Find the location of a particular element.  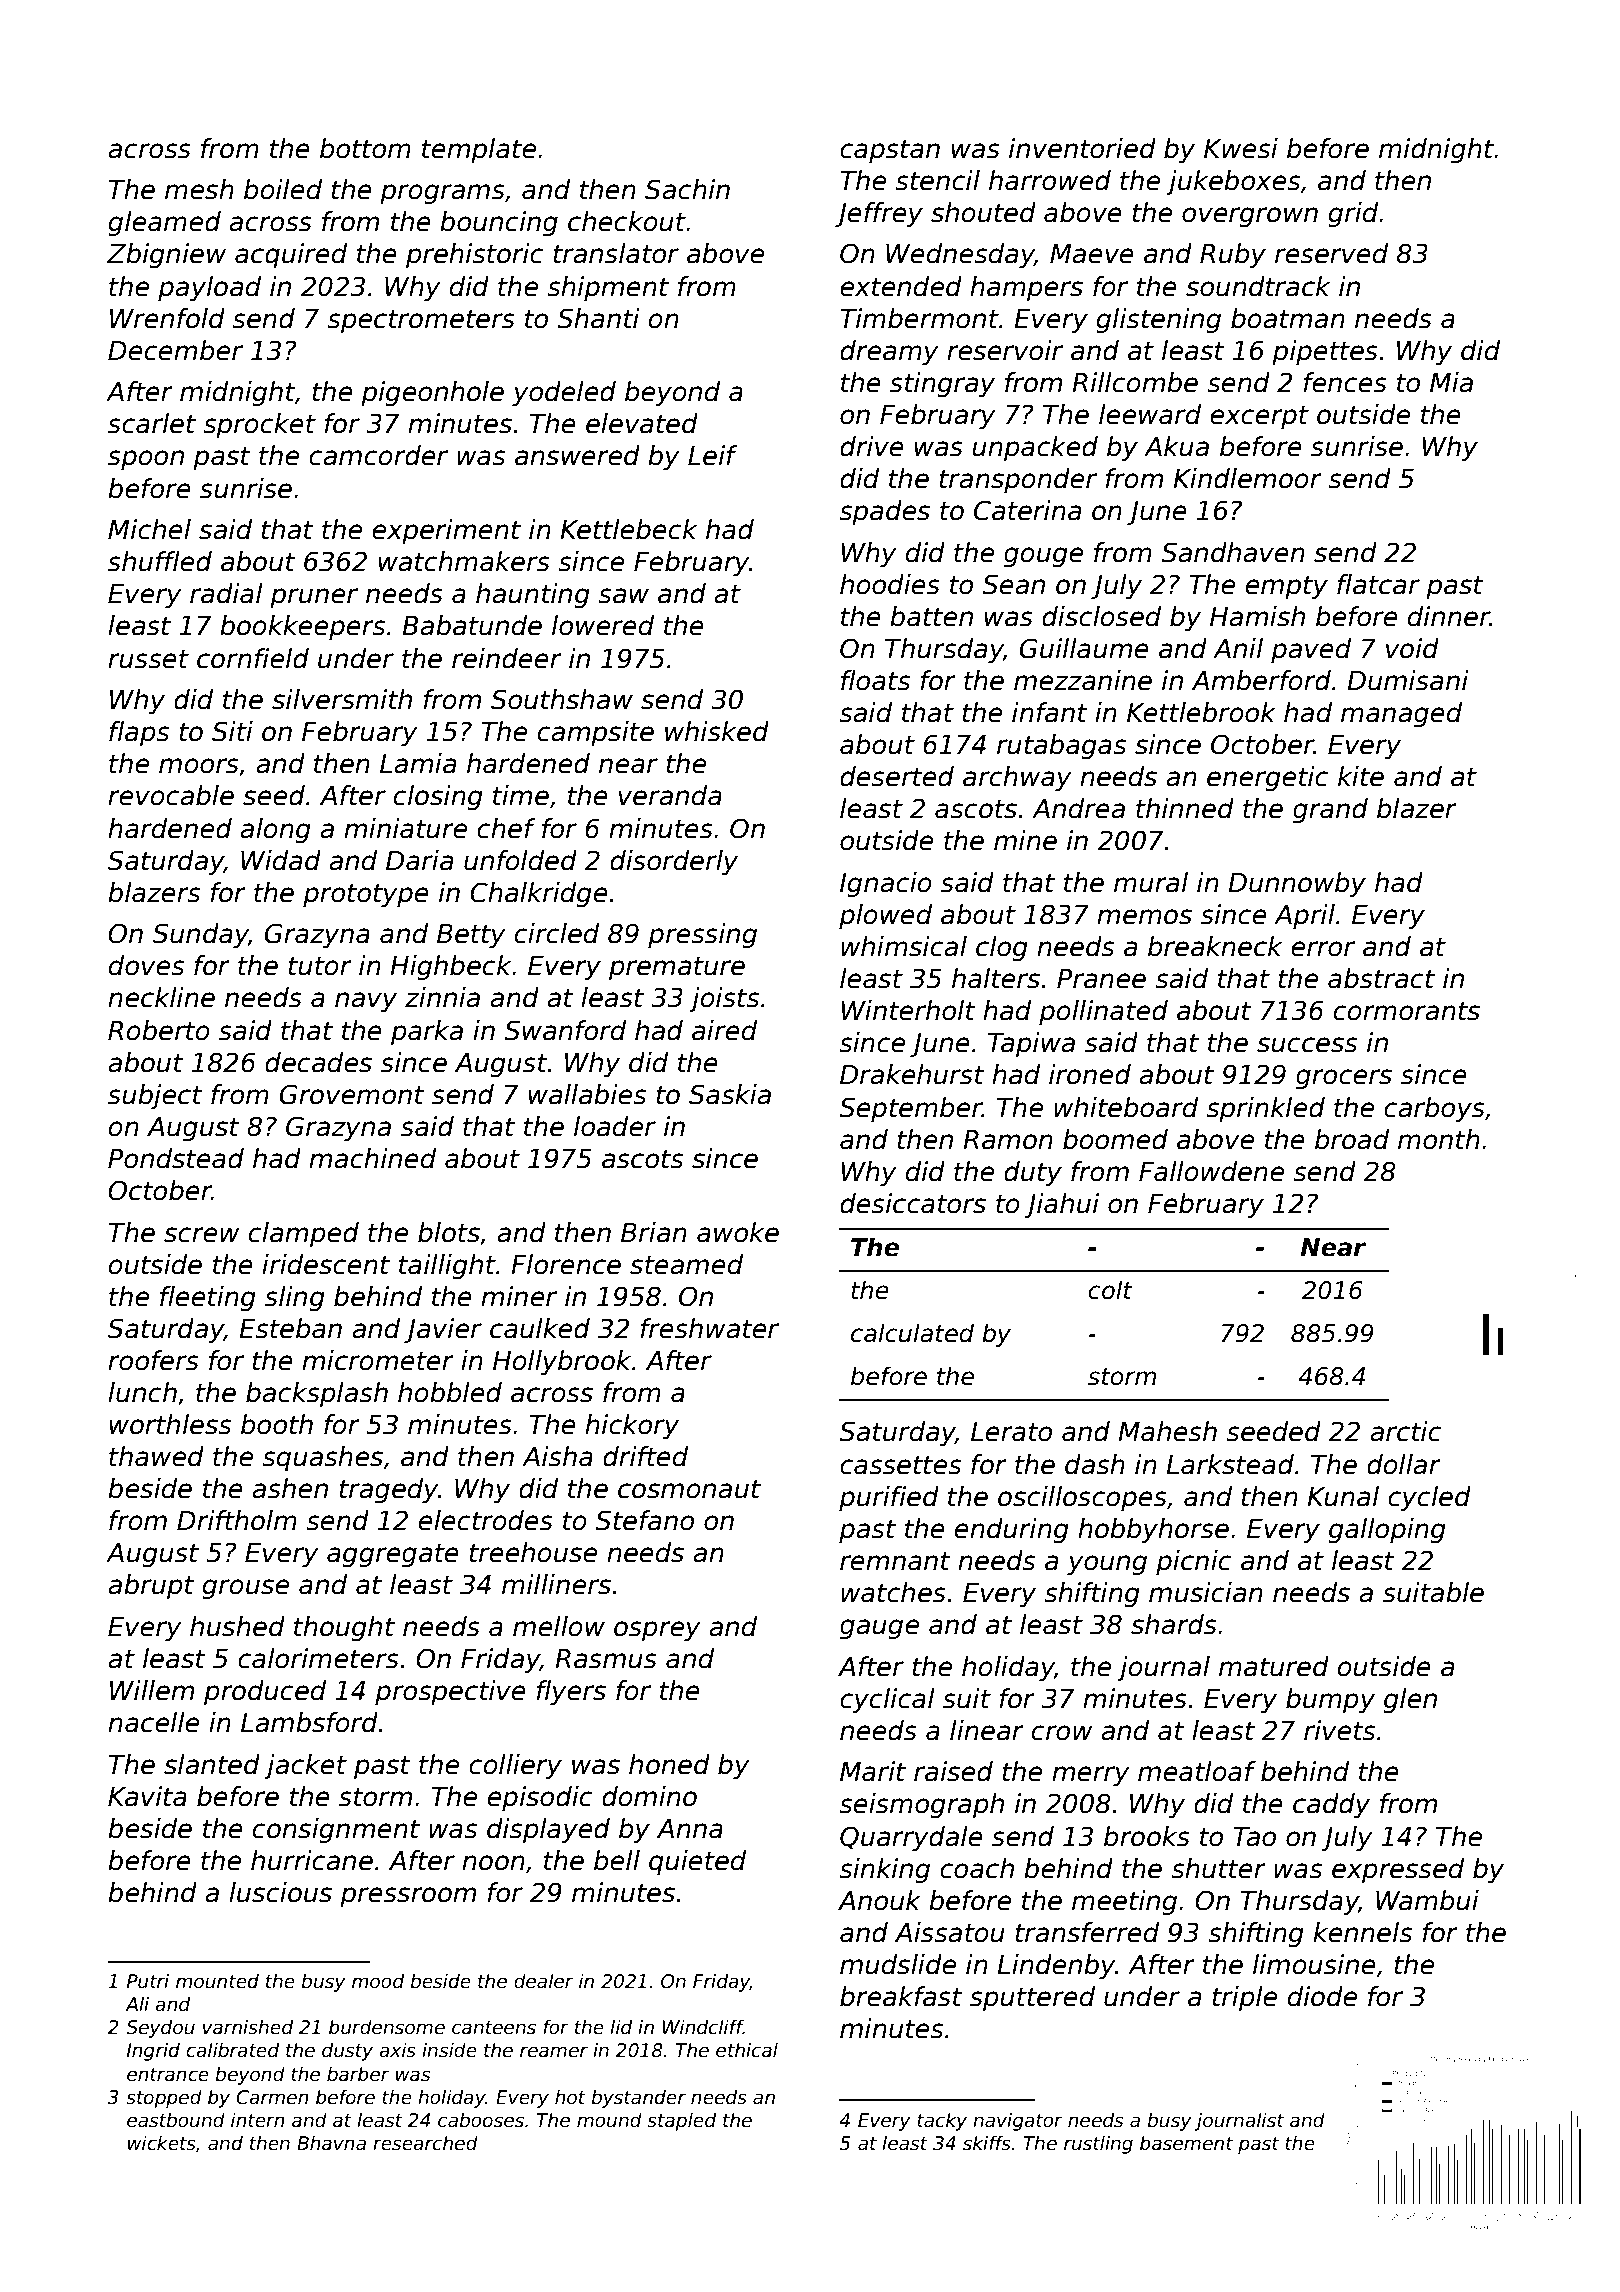

wickets is located at coordinates (162, 2143).
